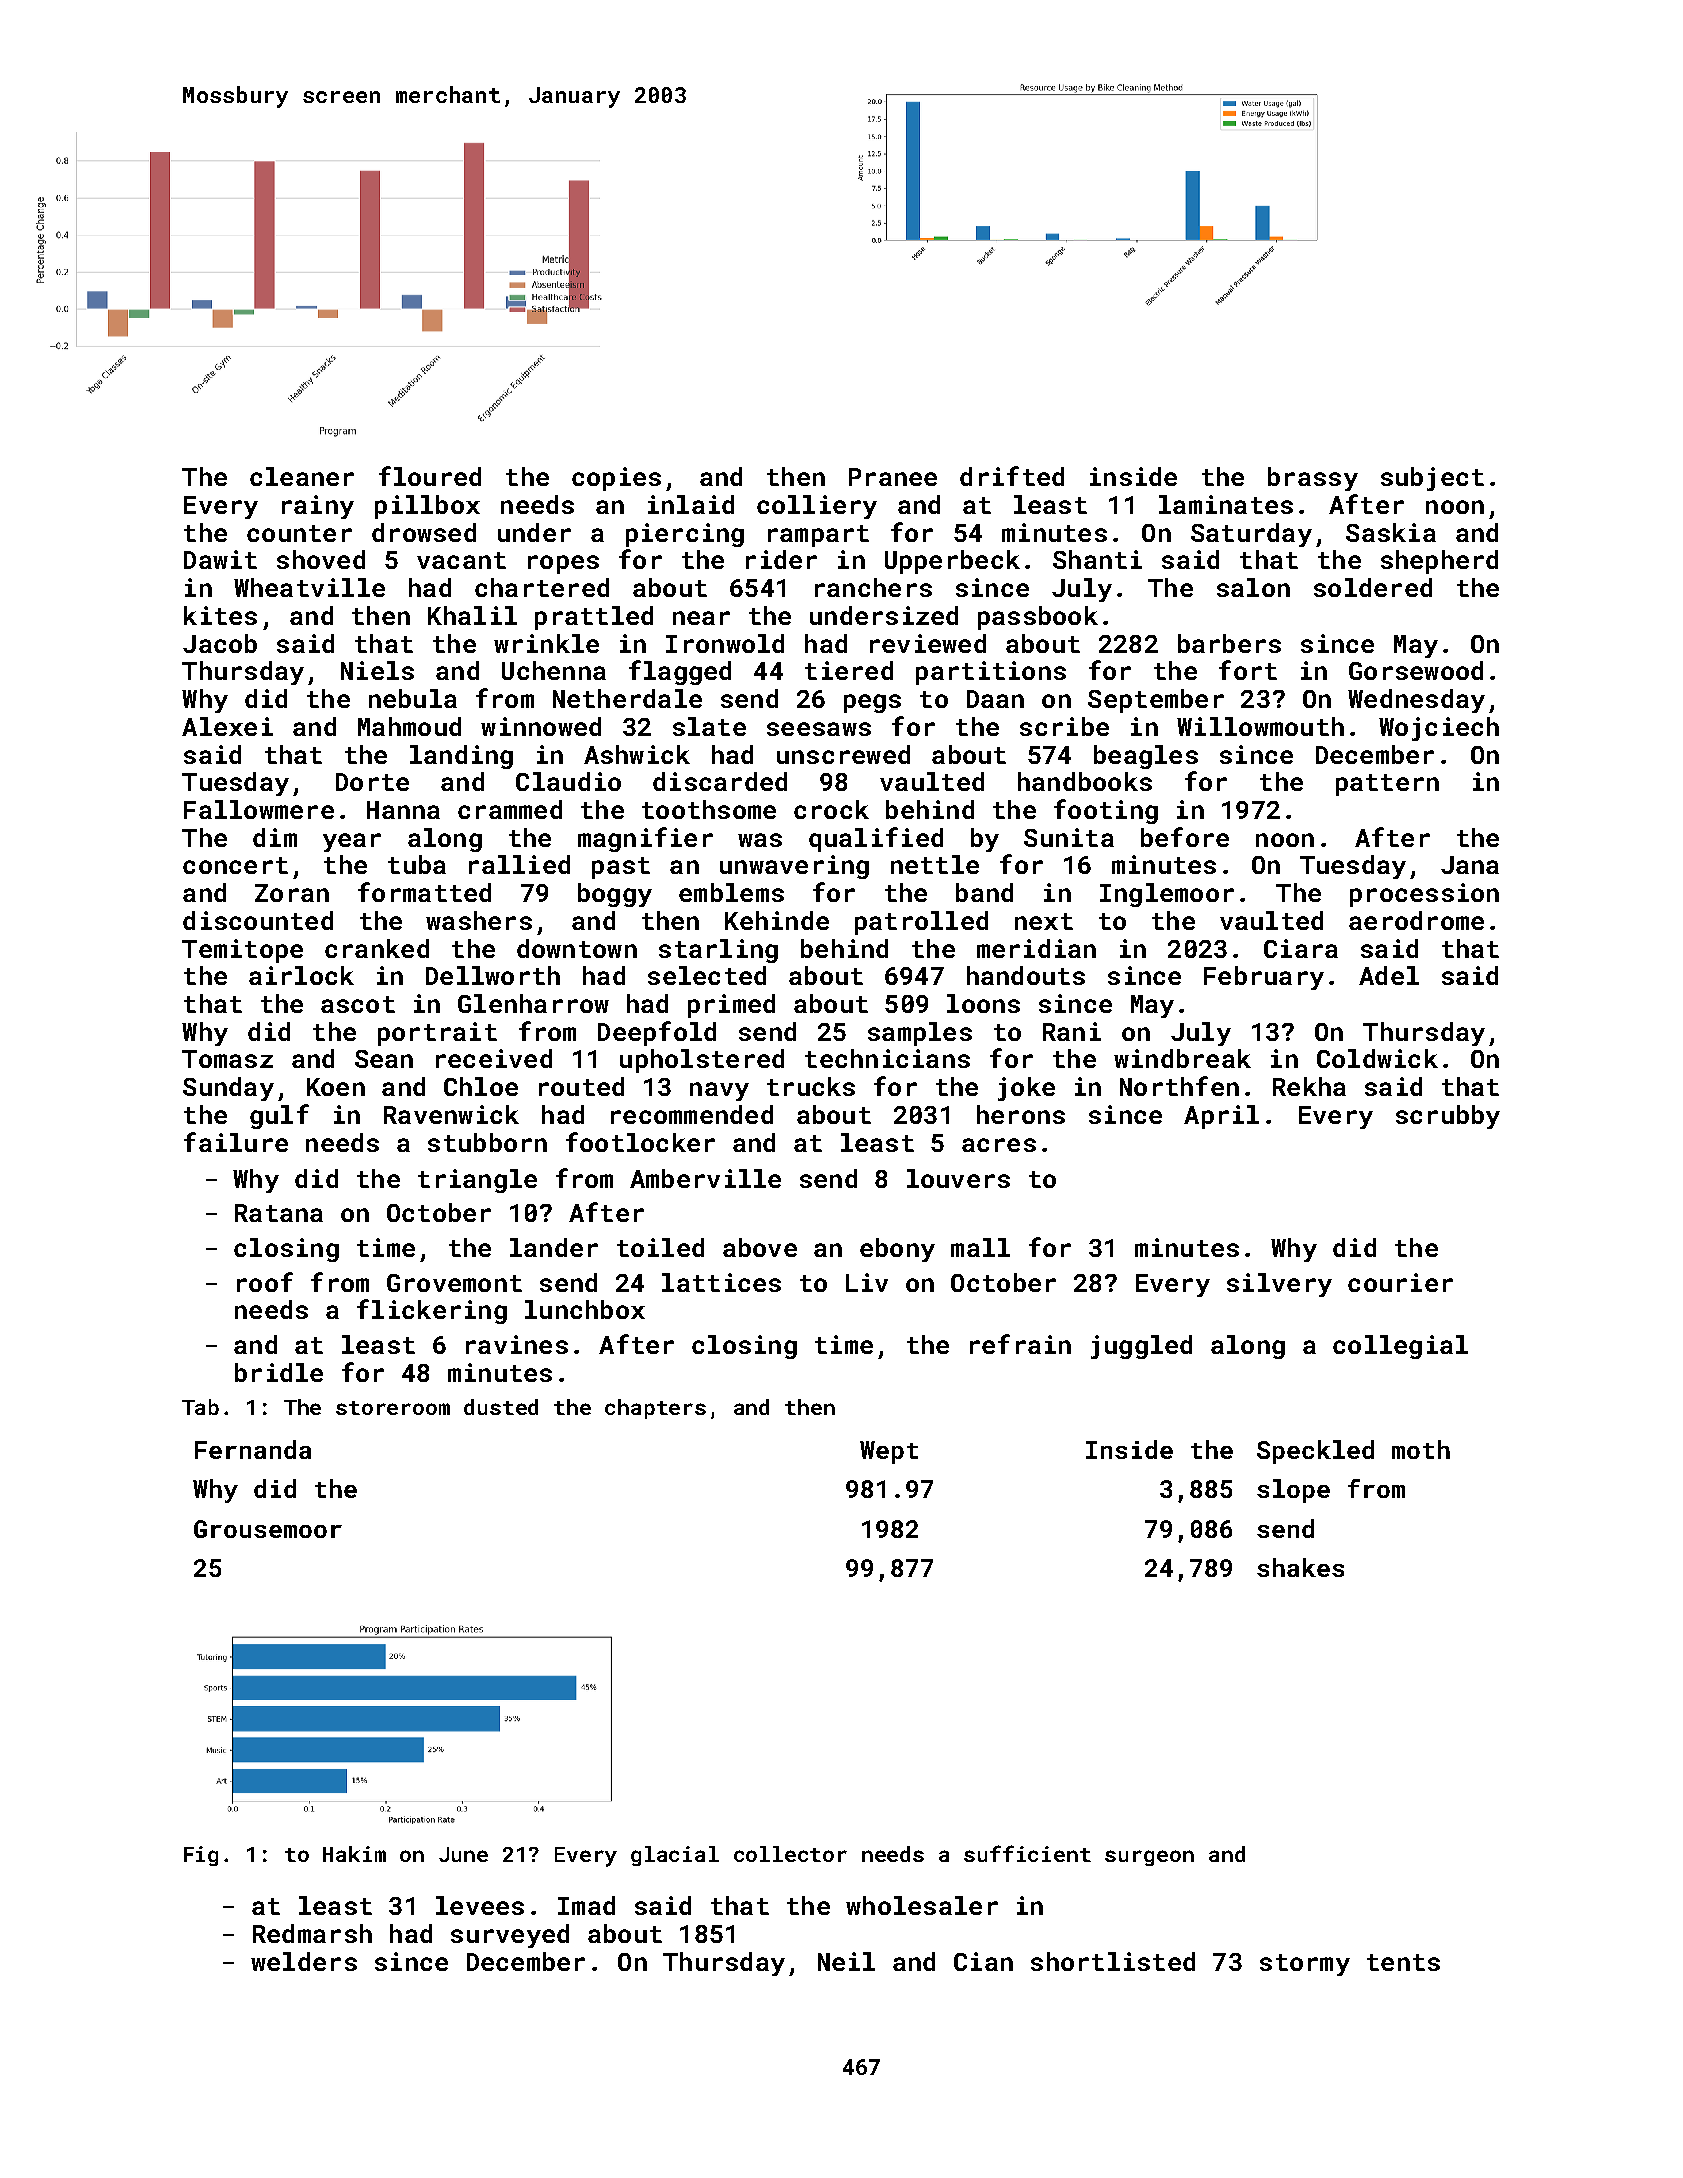 The width and height of the document is (1683, 2178). I want to click on soldered, so click(1373, 587).
